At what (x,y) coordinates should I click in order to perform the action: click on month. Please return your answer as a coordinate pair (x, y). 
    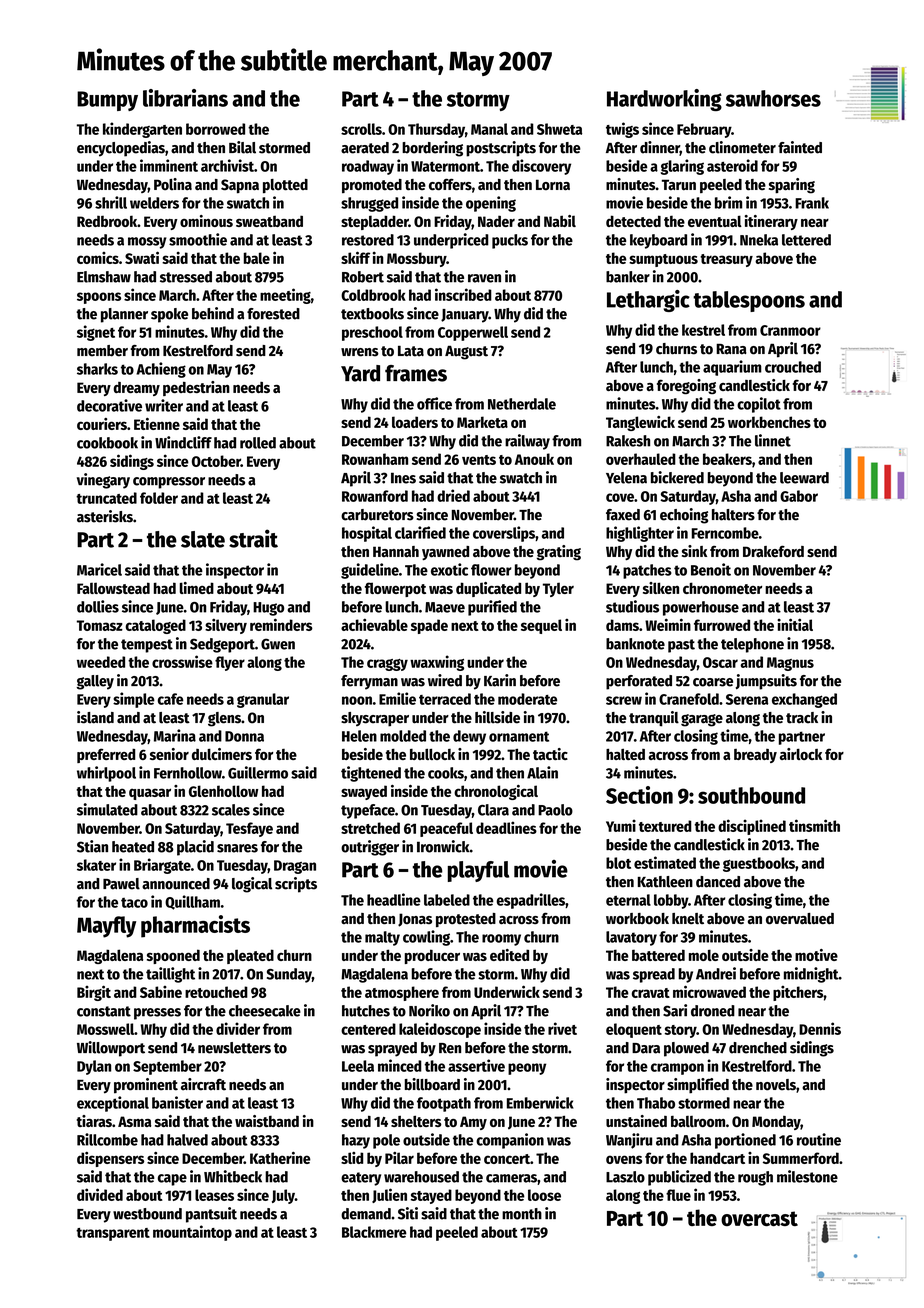
    Looking at the image, I should click on (522, 1214).
